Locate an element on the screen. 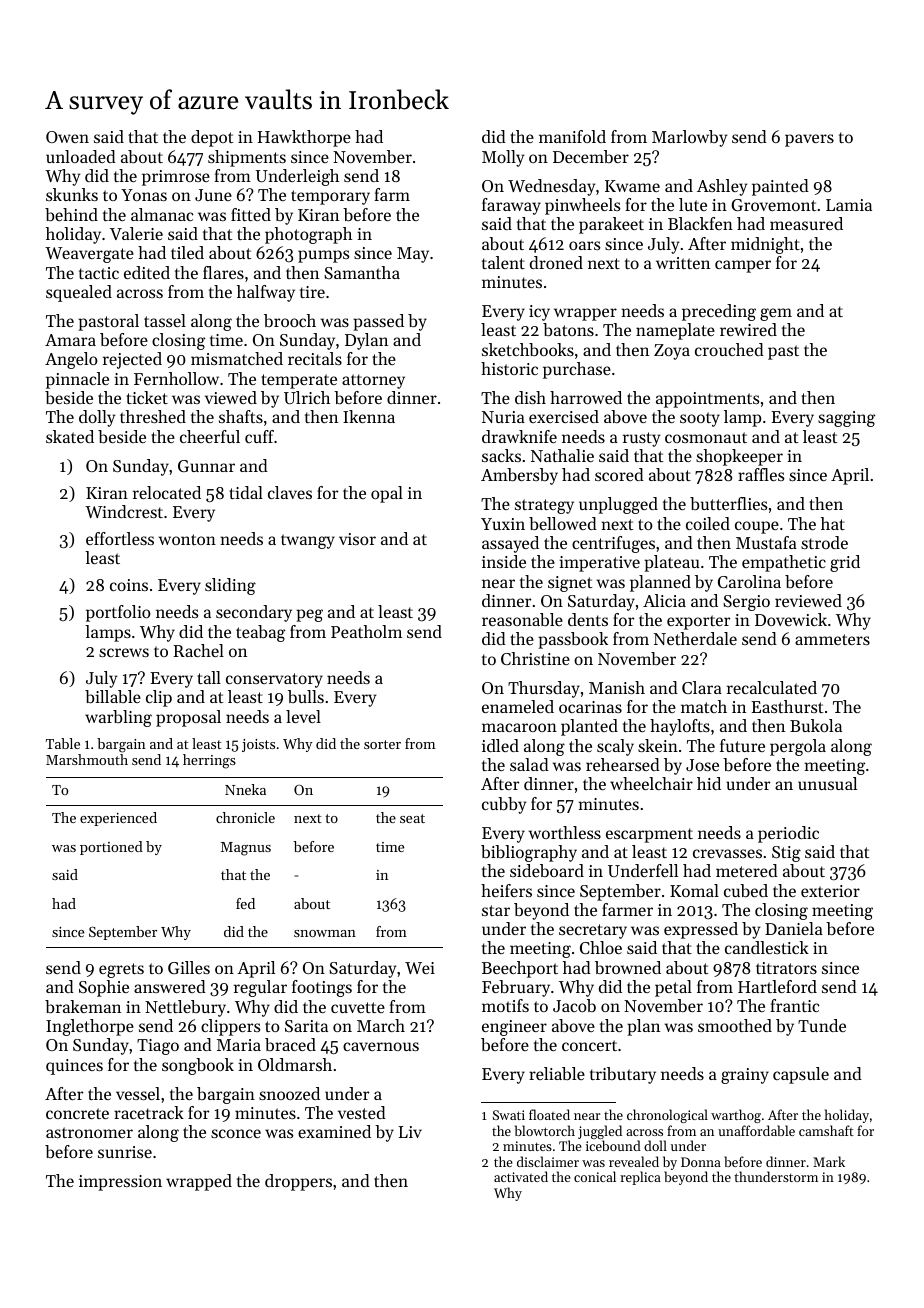 This screenshot has width=924, height=1308. droppers is located at coordinates (298, 1182).
